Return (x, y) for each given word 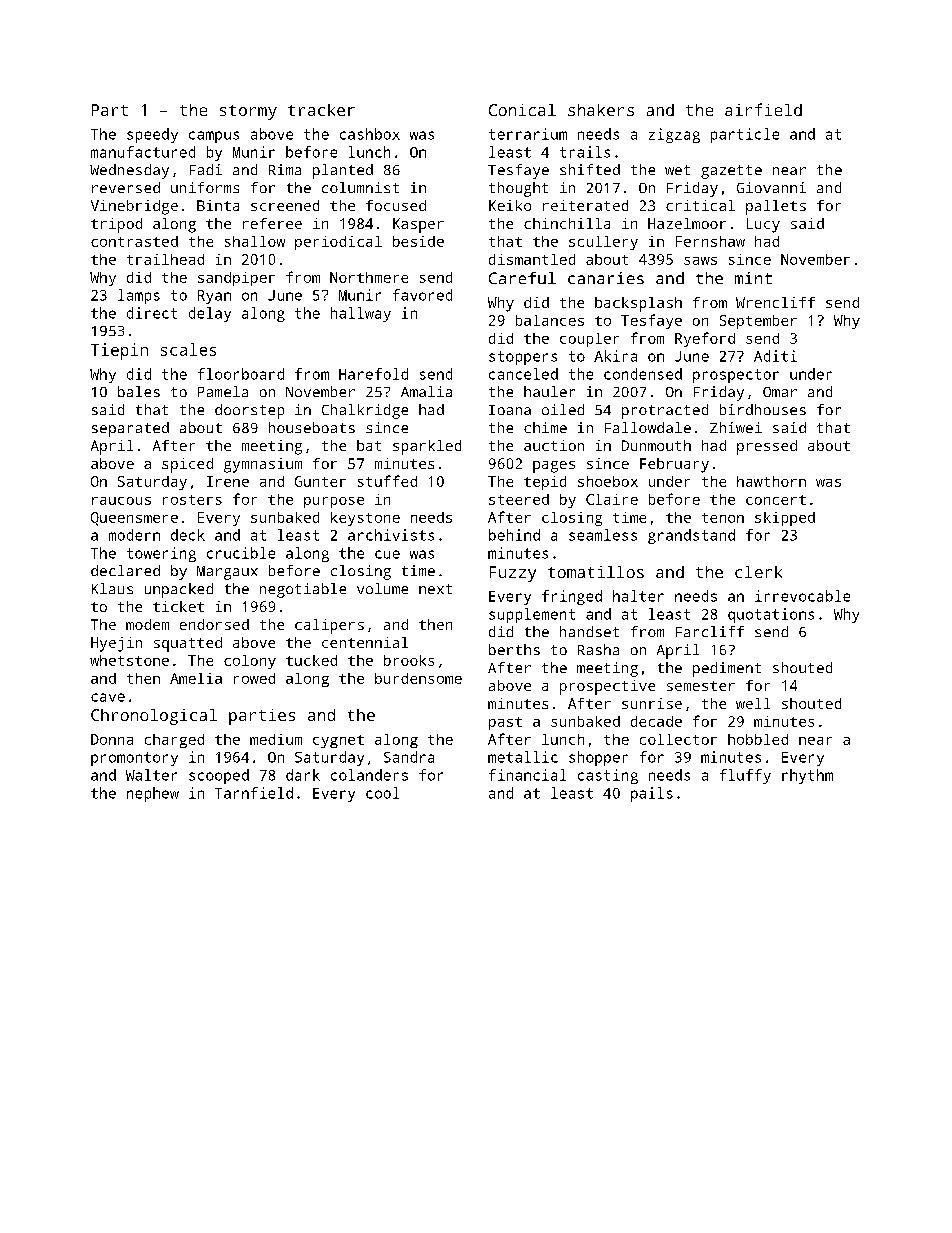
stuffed (387, 481)
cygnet (338, 741)
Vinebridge (134, 207)
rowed (254, 678)
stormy (248, 112)
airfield (763, 109)
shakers (601, 110)
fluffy (745, 776)
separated (130, 429)
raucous (121, 501)
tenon (723, 518)
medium (276, 739)
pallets (776, 207)
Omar (780, 392)
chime (545, 427)
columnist (360, 187)
